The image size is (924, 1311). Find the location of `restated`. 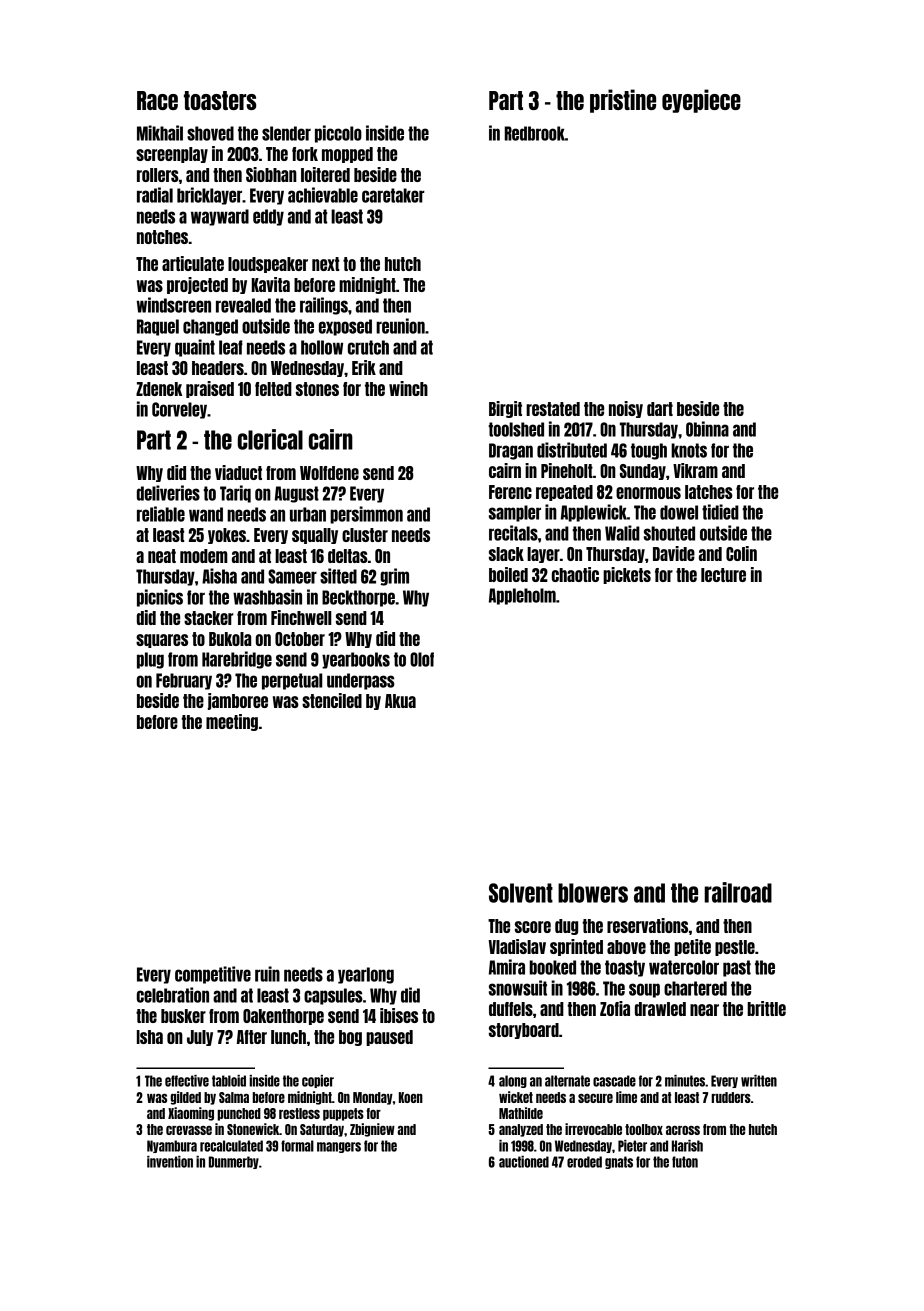

restated is located at coordinates (553, 409).
